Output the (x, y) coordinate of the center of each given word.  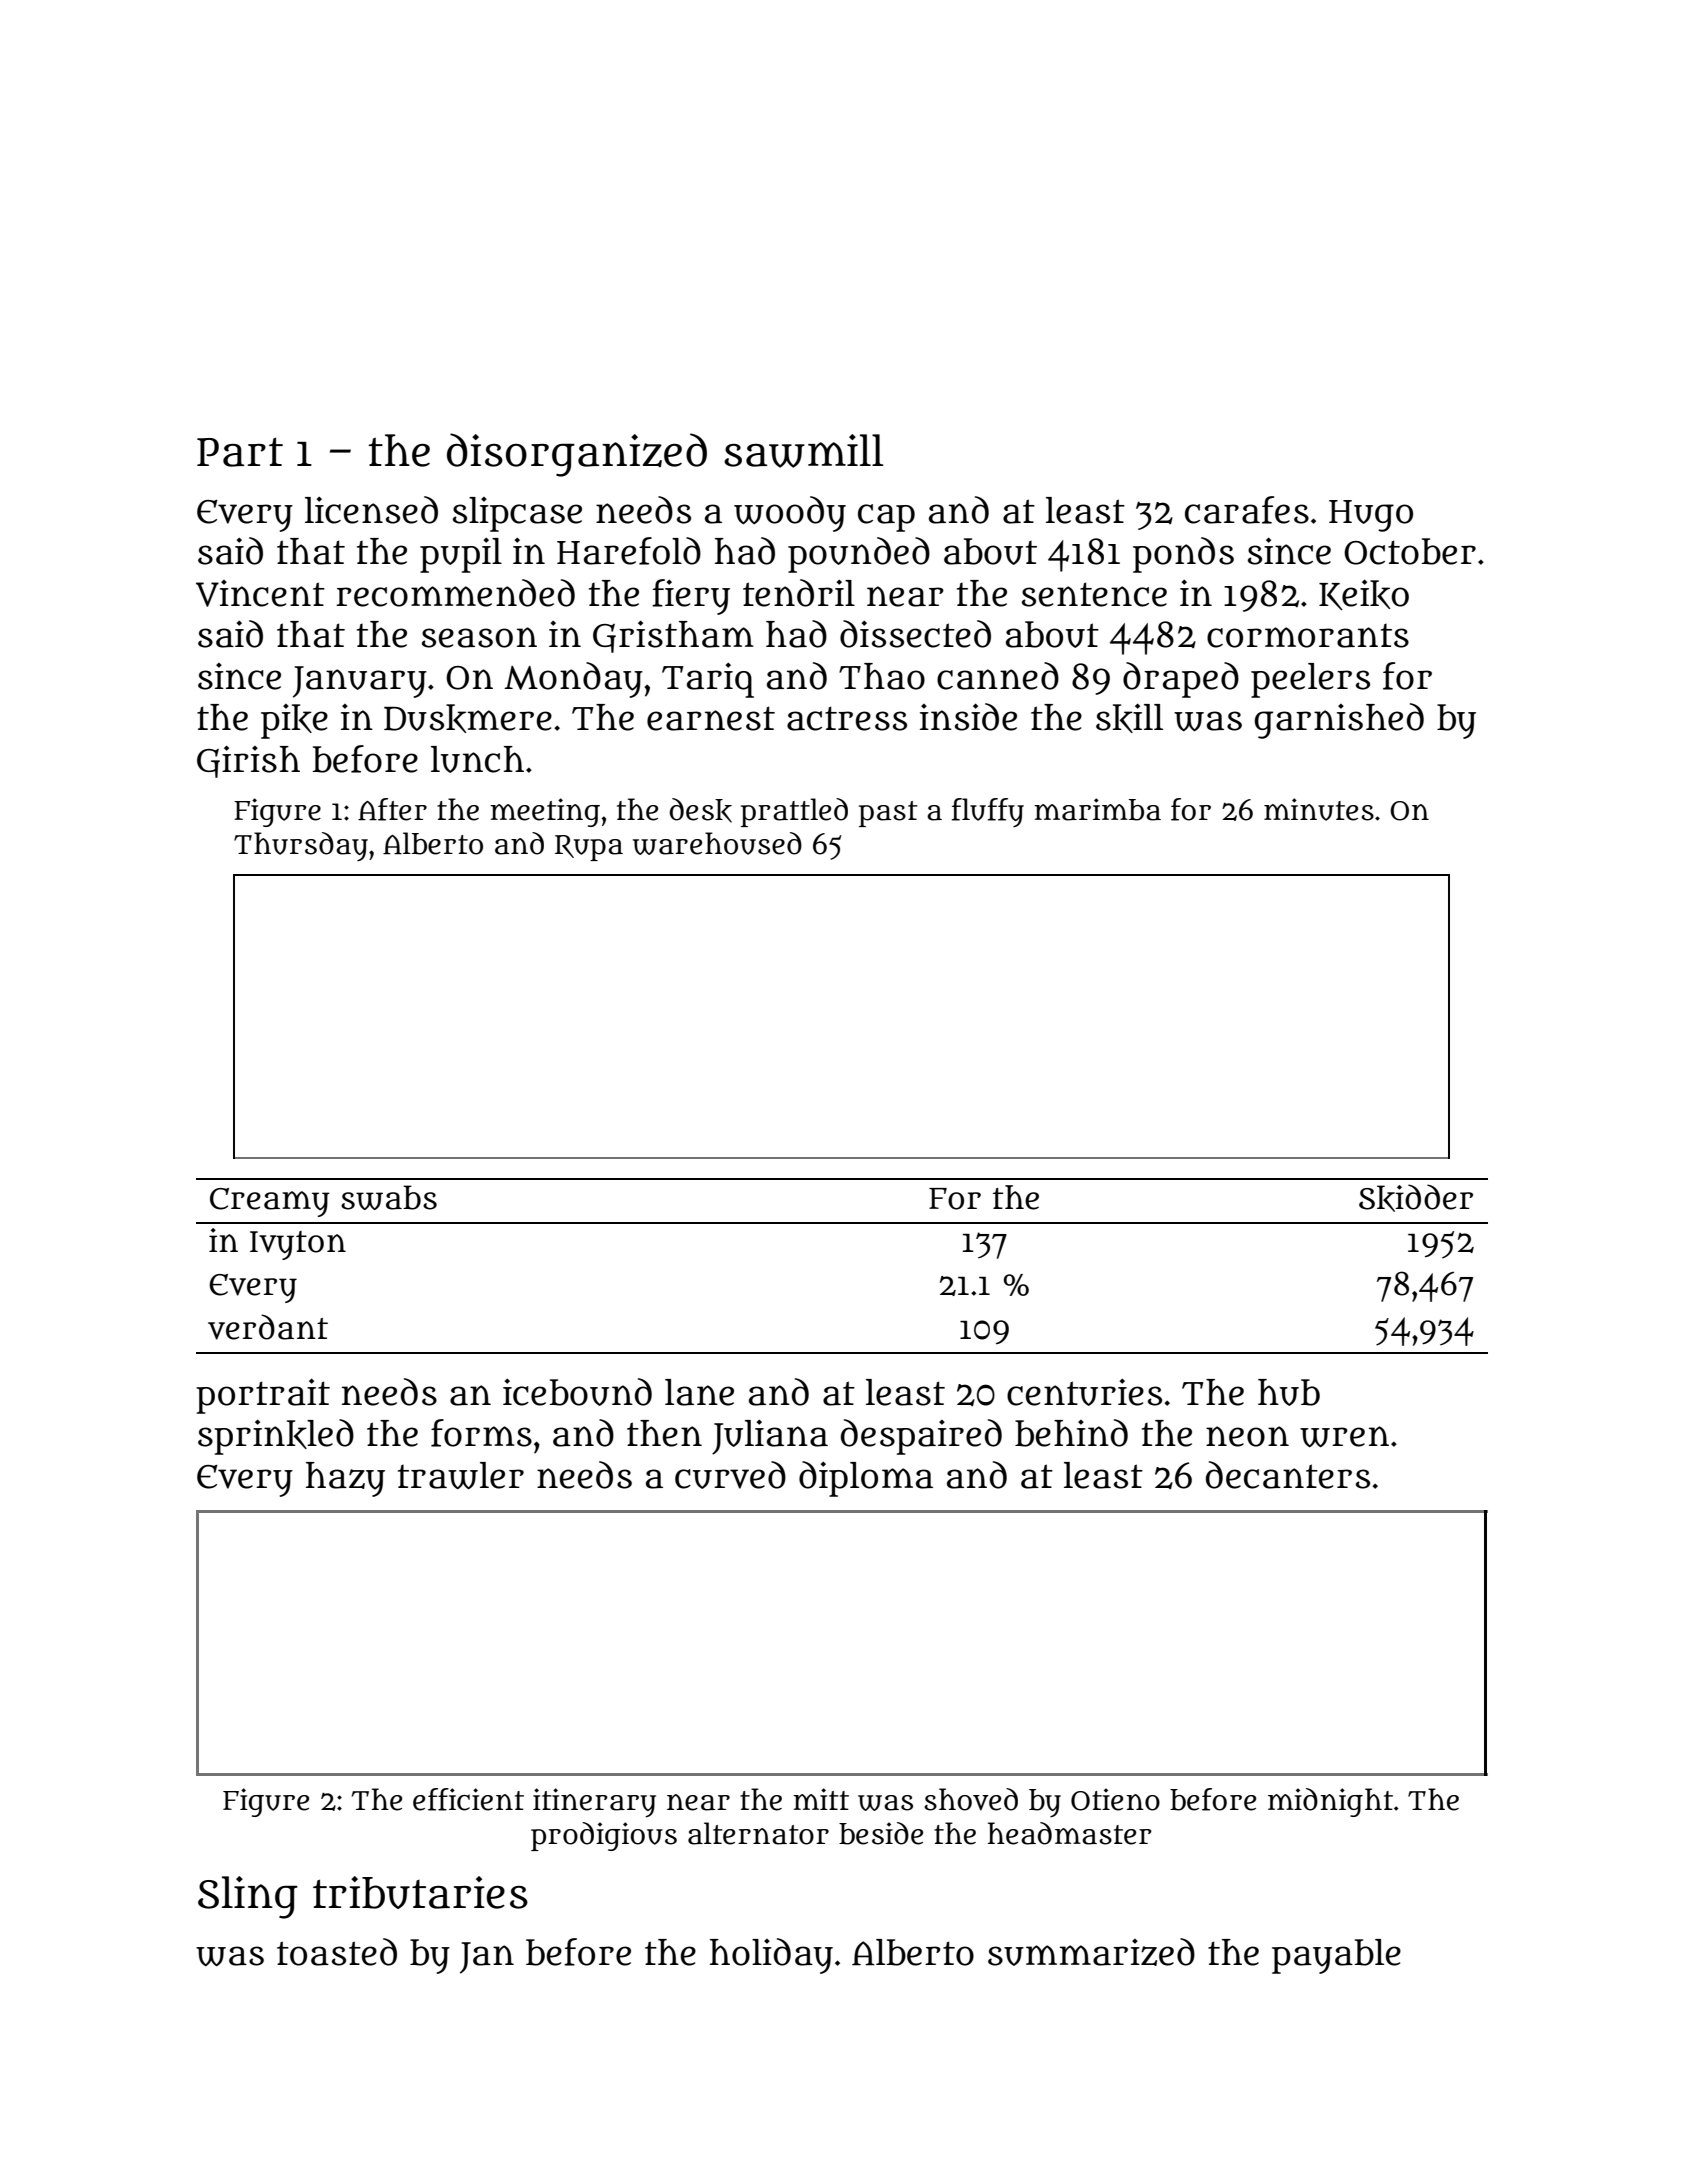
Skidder (1416, 1198)
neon (1247, 1436)
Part (240, 452)
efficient (468, 1799)
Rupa (589, 848)
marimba (1097, 809)
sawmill (804, 451)
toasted (337, 1952)
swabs (389, 1197)
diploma (866, 1479)
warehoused (717, 843)
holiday (771, 1956)
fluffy (988, 812)
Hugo (1371, 516)
